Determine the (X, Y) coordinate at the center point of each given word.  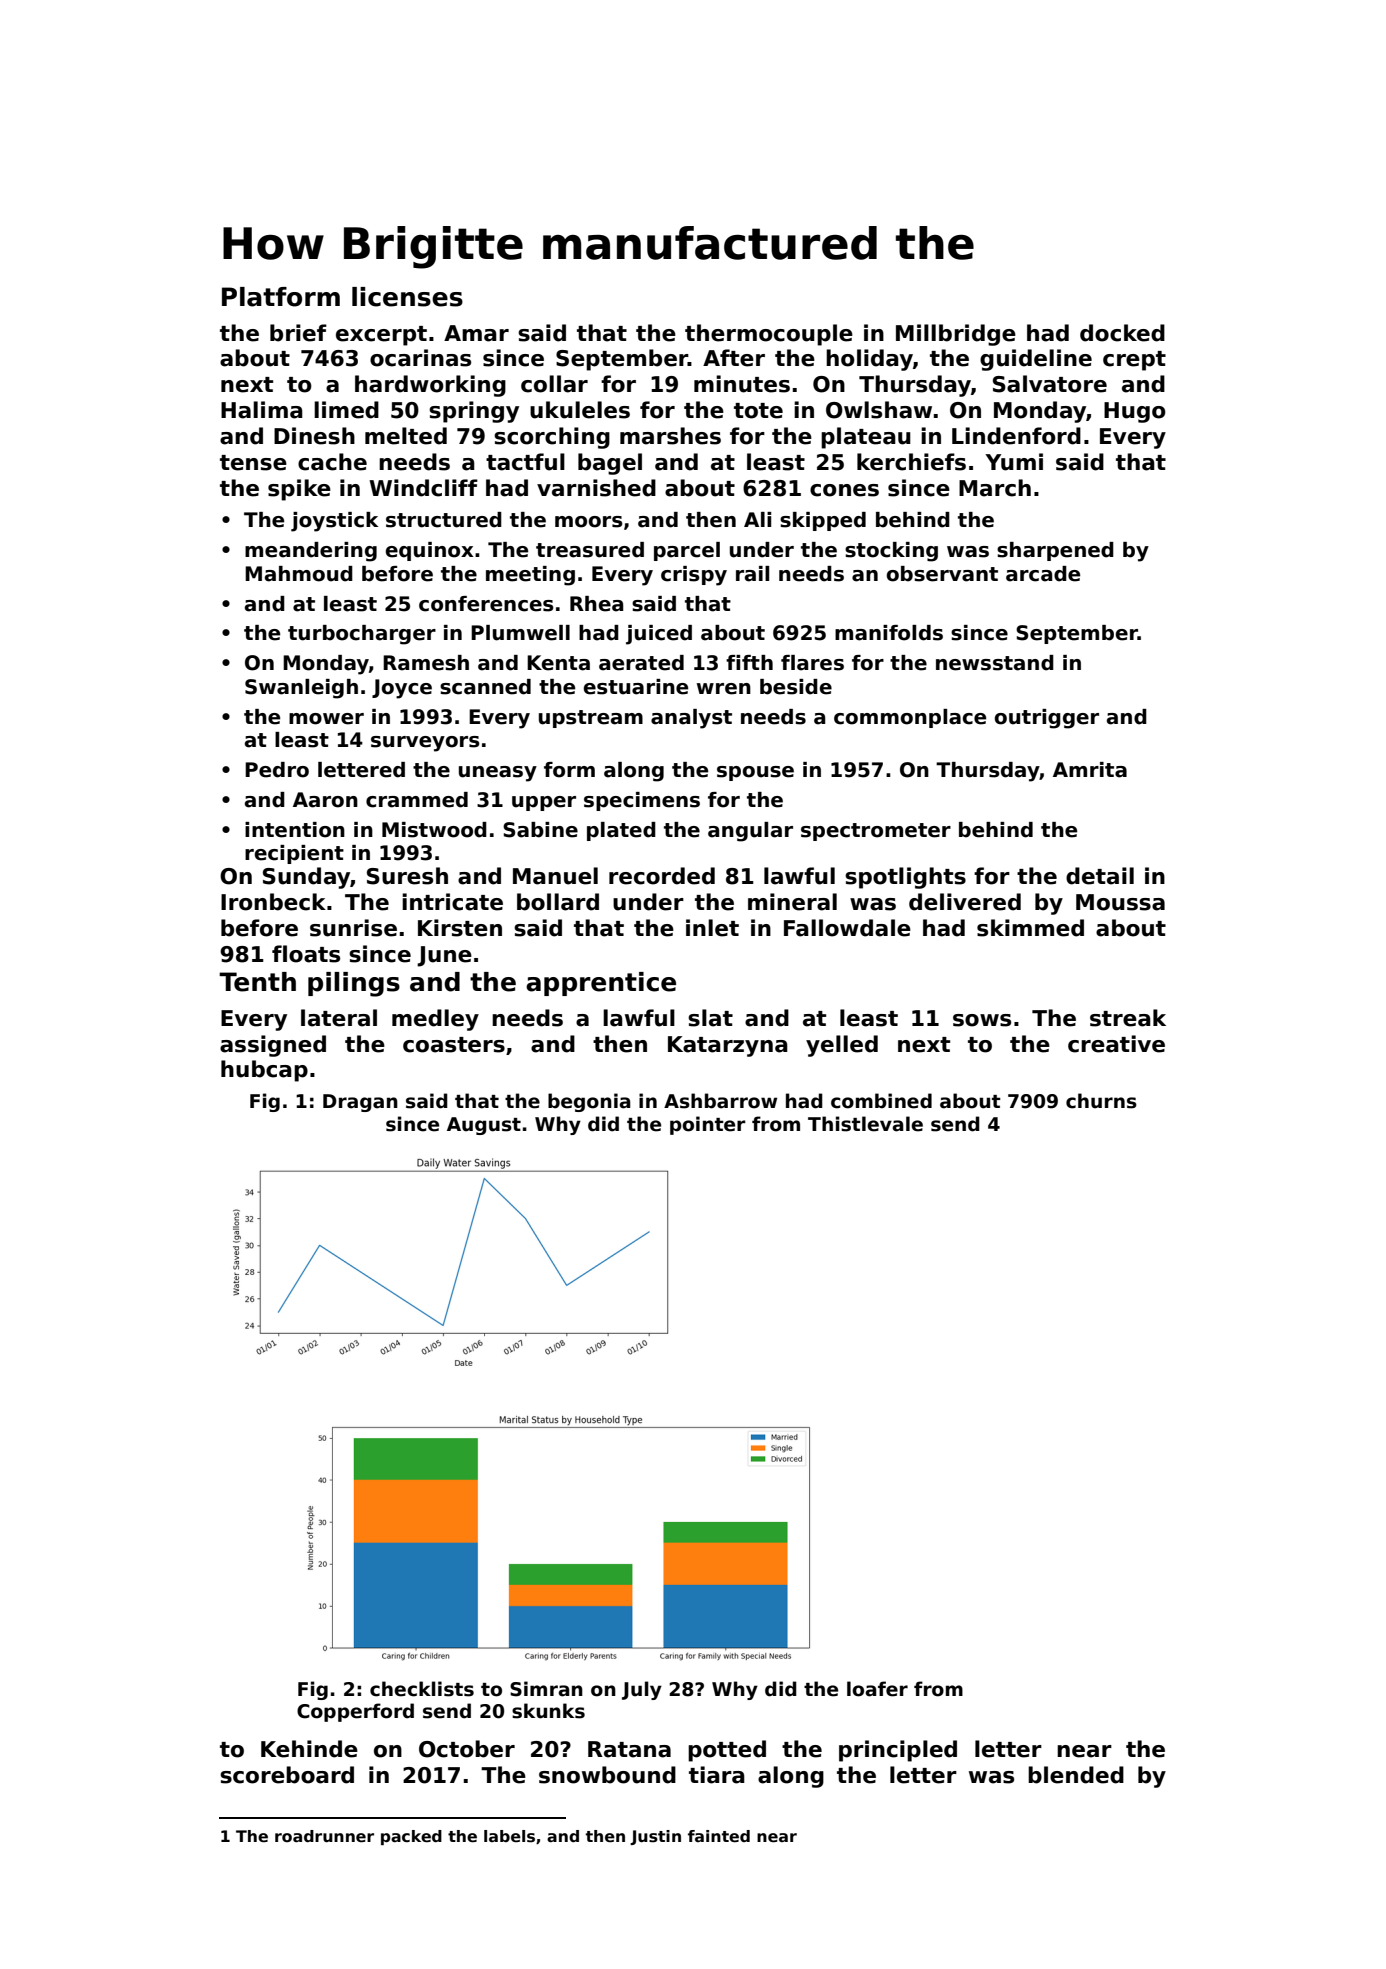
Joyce (402, 689)
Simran (546, 1689)
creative (1116, 1044)
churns (1101, 1101)
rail (752, 574)
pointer (708, 1125)
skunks (548, 1711)
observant (942, 574)
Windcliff (423, 488)
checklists (422, 1689)
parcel (687, 551)
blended (1076, 1775)
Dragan (360, 1103)
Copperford (355, 1712)
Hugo (1135, 412)
